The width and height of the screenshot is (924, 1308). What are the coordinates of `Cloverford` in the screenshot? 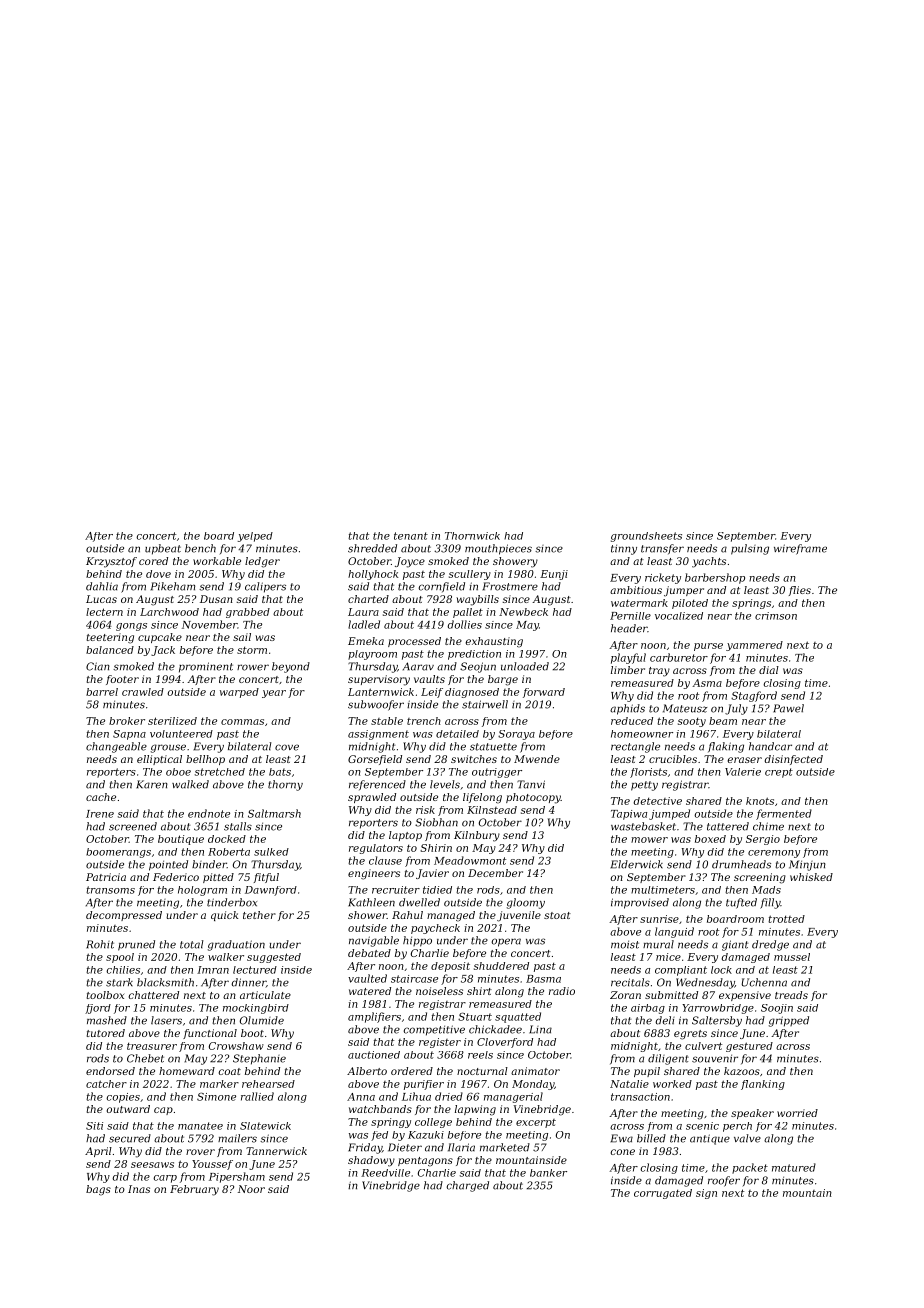 It's located at (505, 1043).
